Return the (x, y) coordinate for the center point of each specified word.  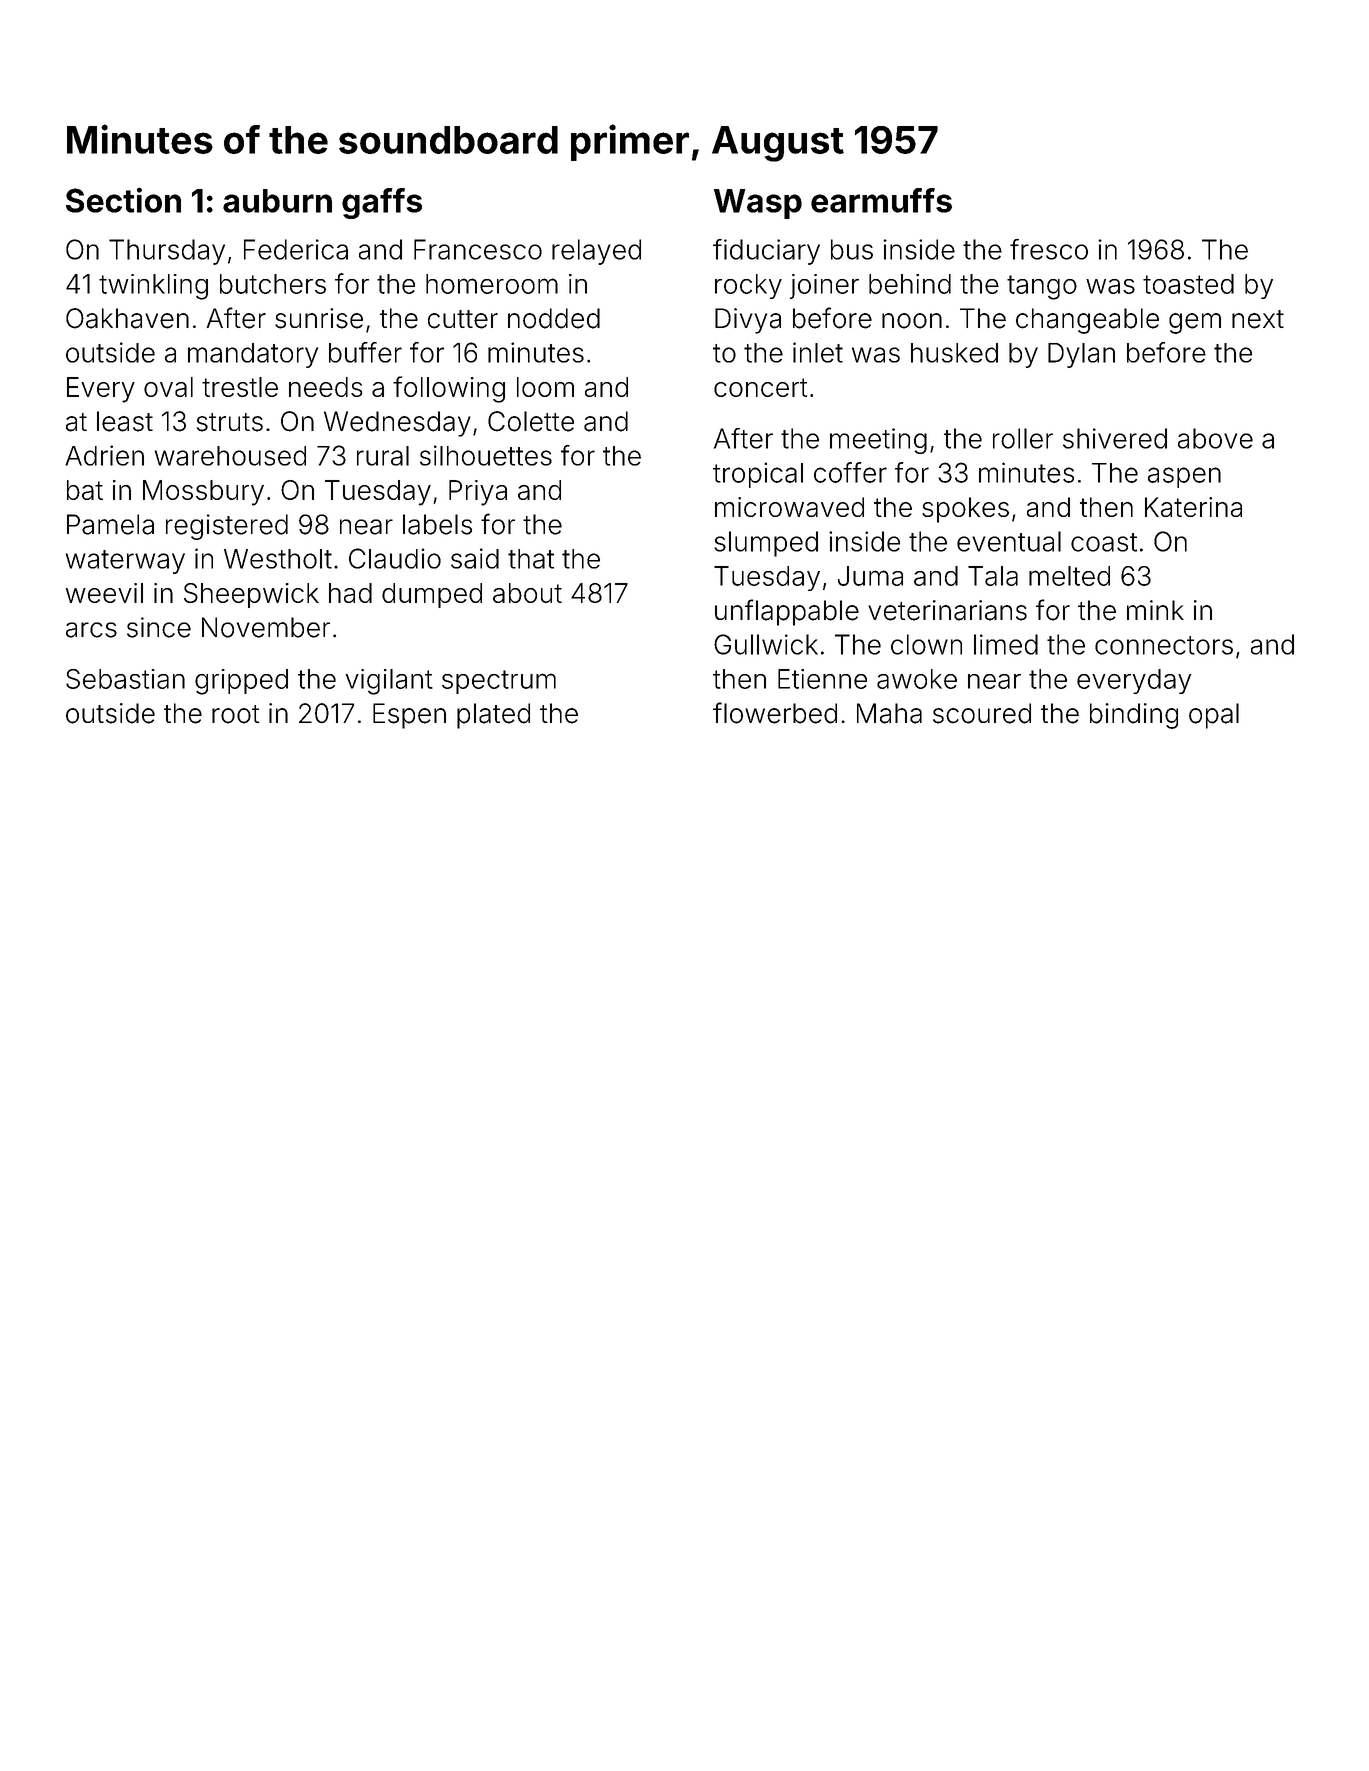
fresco (1049, 249)
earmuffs (881, 200)
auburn (277, 201)
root (236, 714)
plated (493, 716)
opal (1214, 716)
